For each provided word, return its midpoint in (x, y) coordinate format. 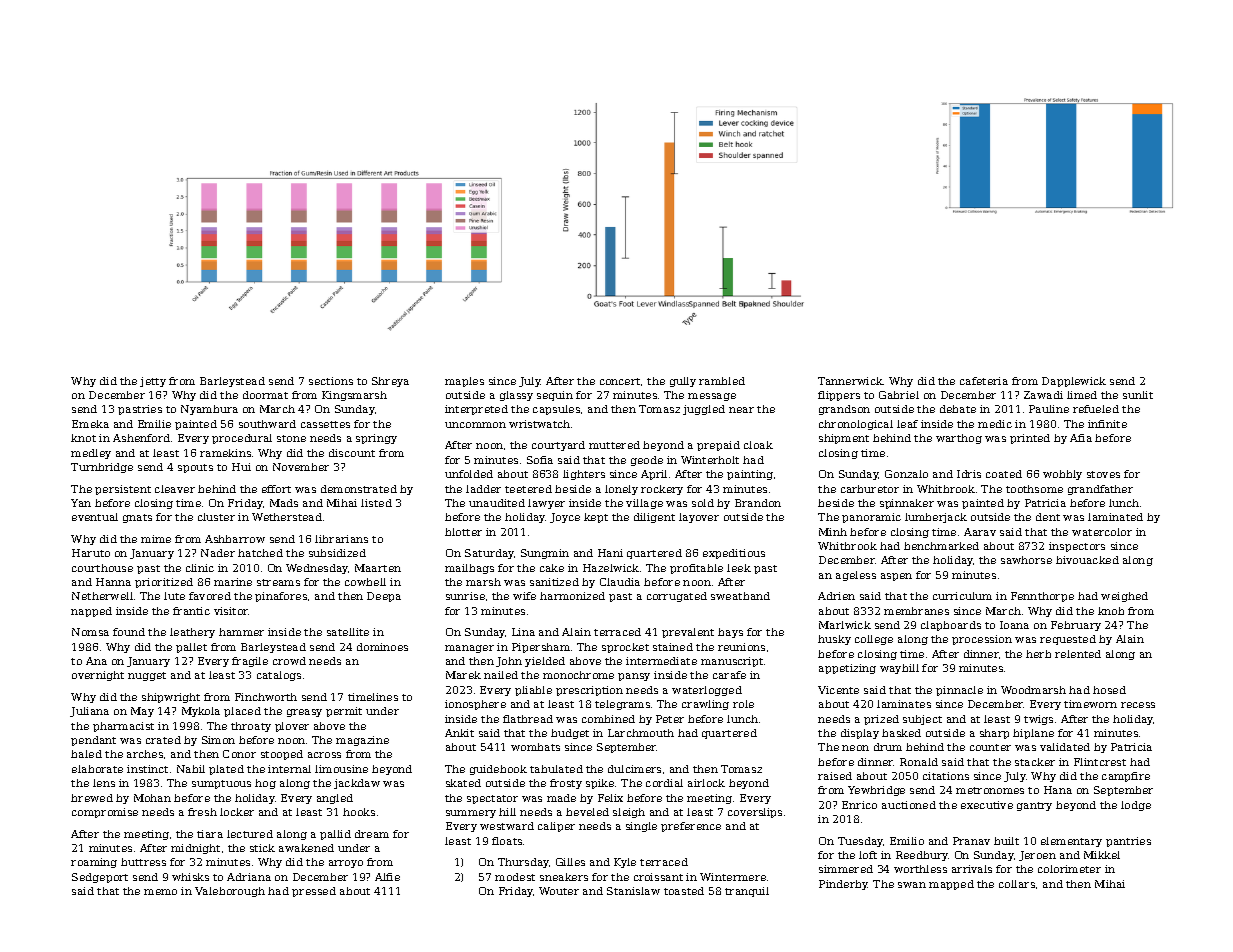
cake (552, 568)
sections (331, 381)
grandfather (1100, 490)
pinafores (281, 597)
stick (262, 848)
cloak (758, 445)
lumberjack (936, 518)
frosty (566, 784)
